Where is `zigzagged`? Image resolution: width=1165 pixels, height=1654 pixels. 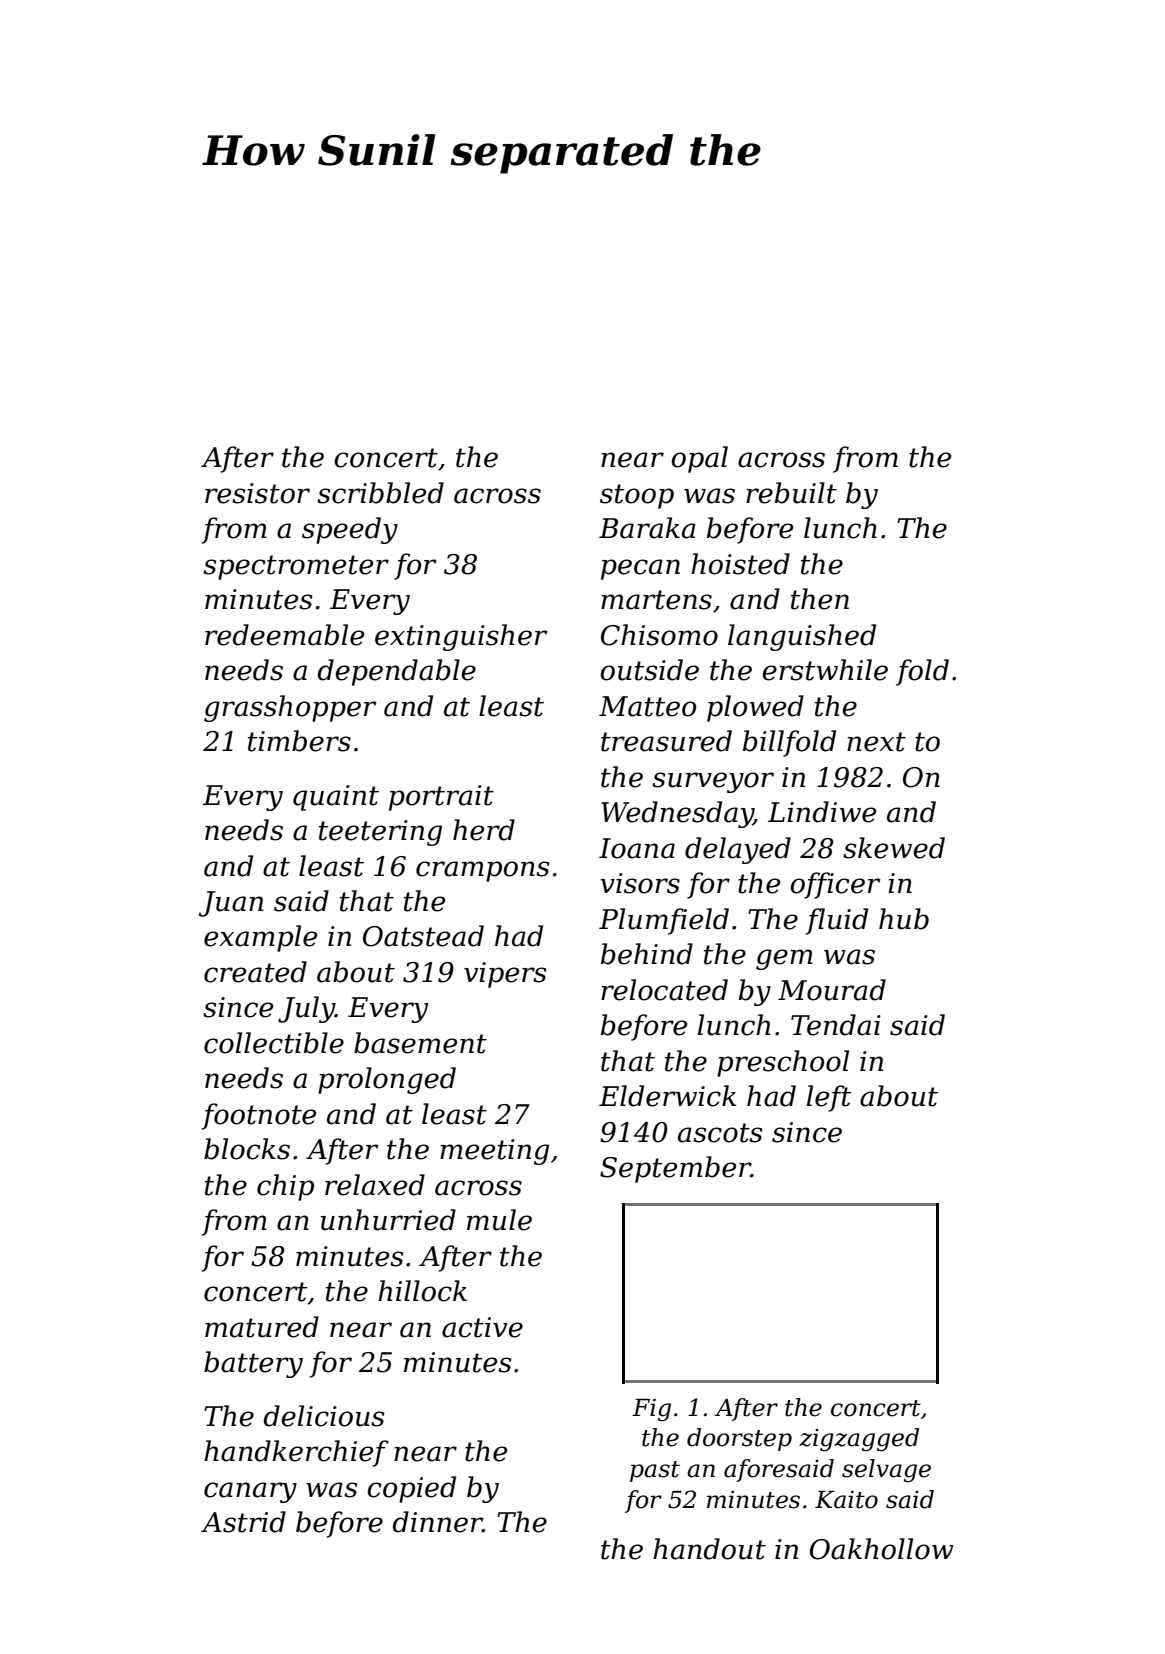 zigzagged is located at coordinates (859, 1439).
